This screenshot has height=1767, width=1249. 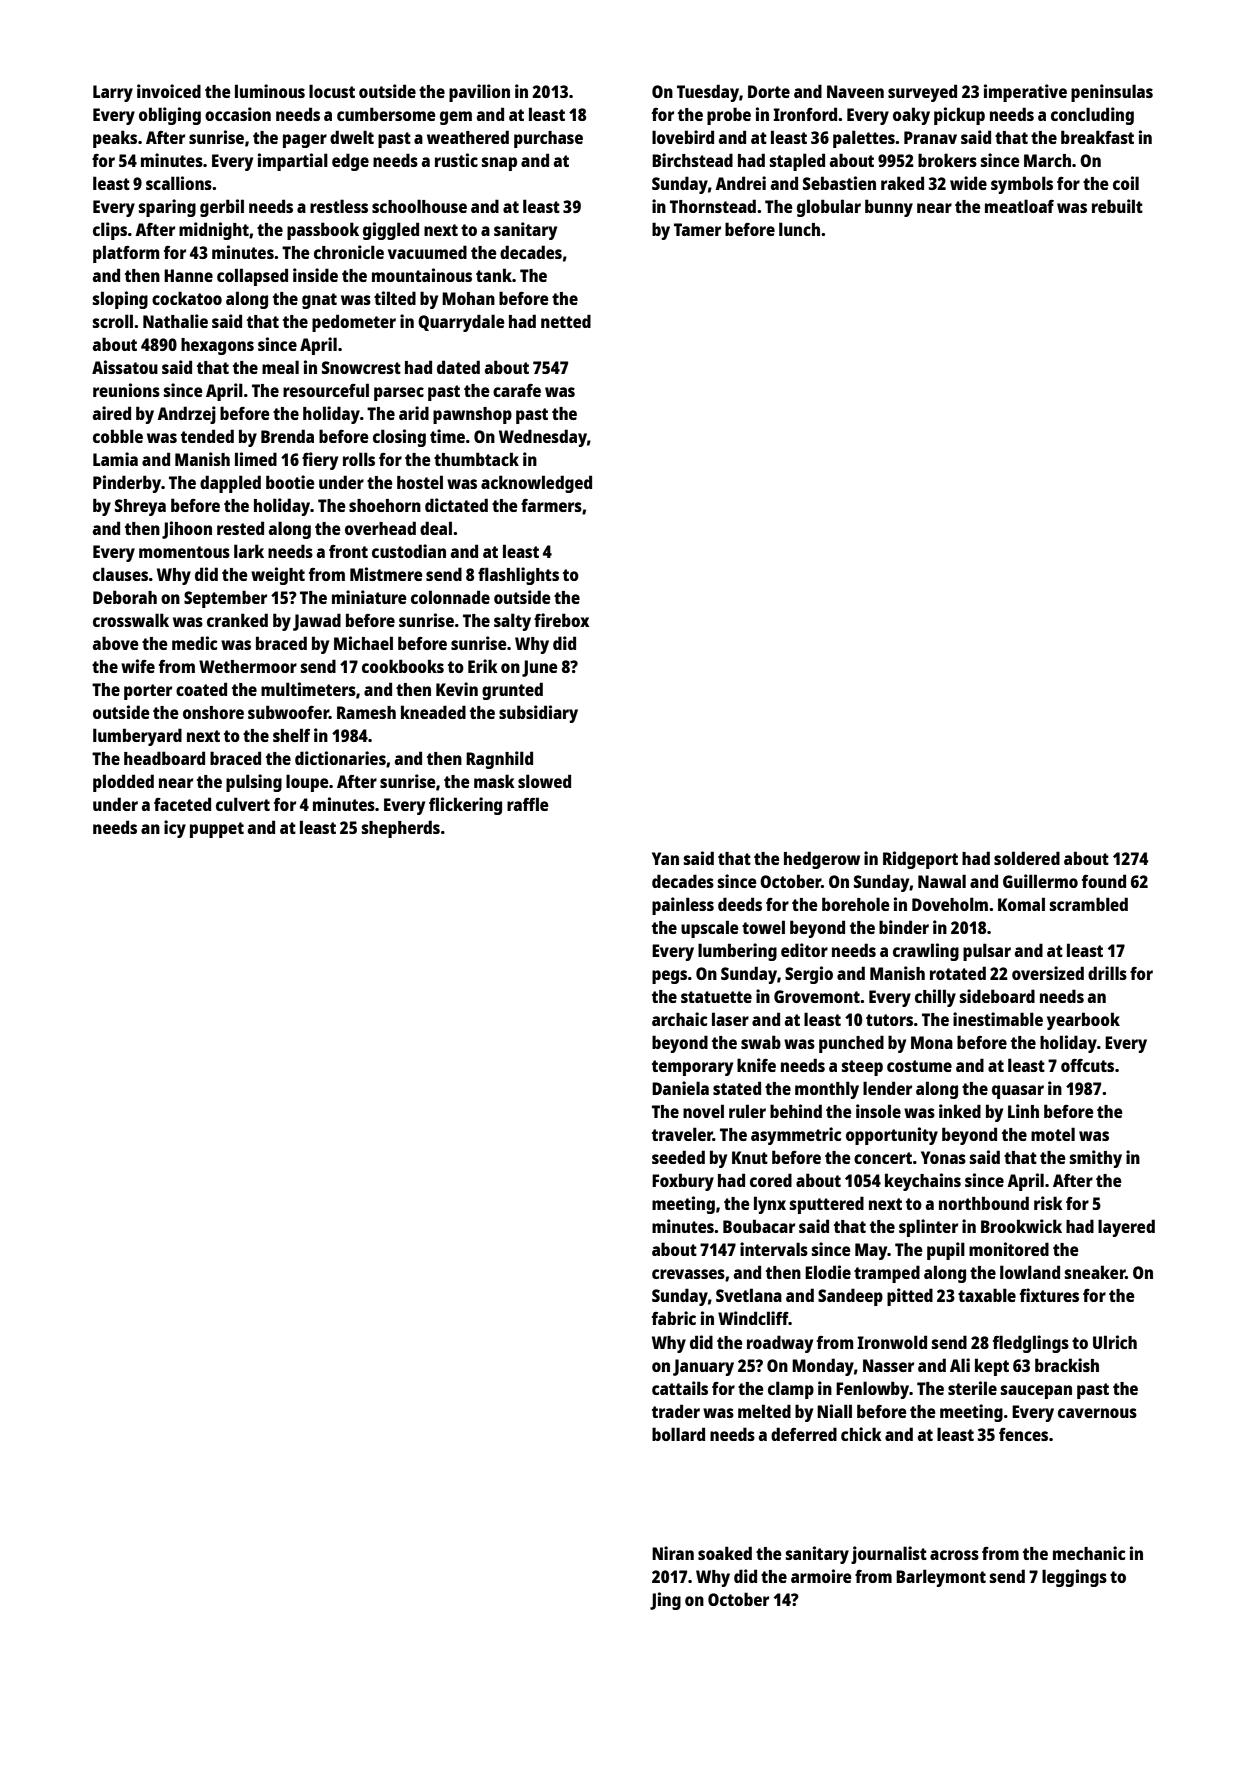 I want to click on passbook, so click(x=323, y=231).
